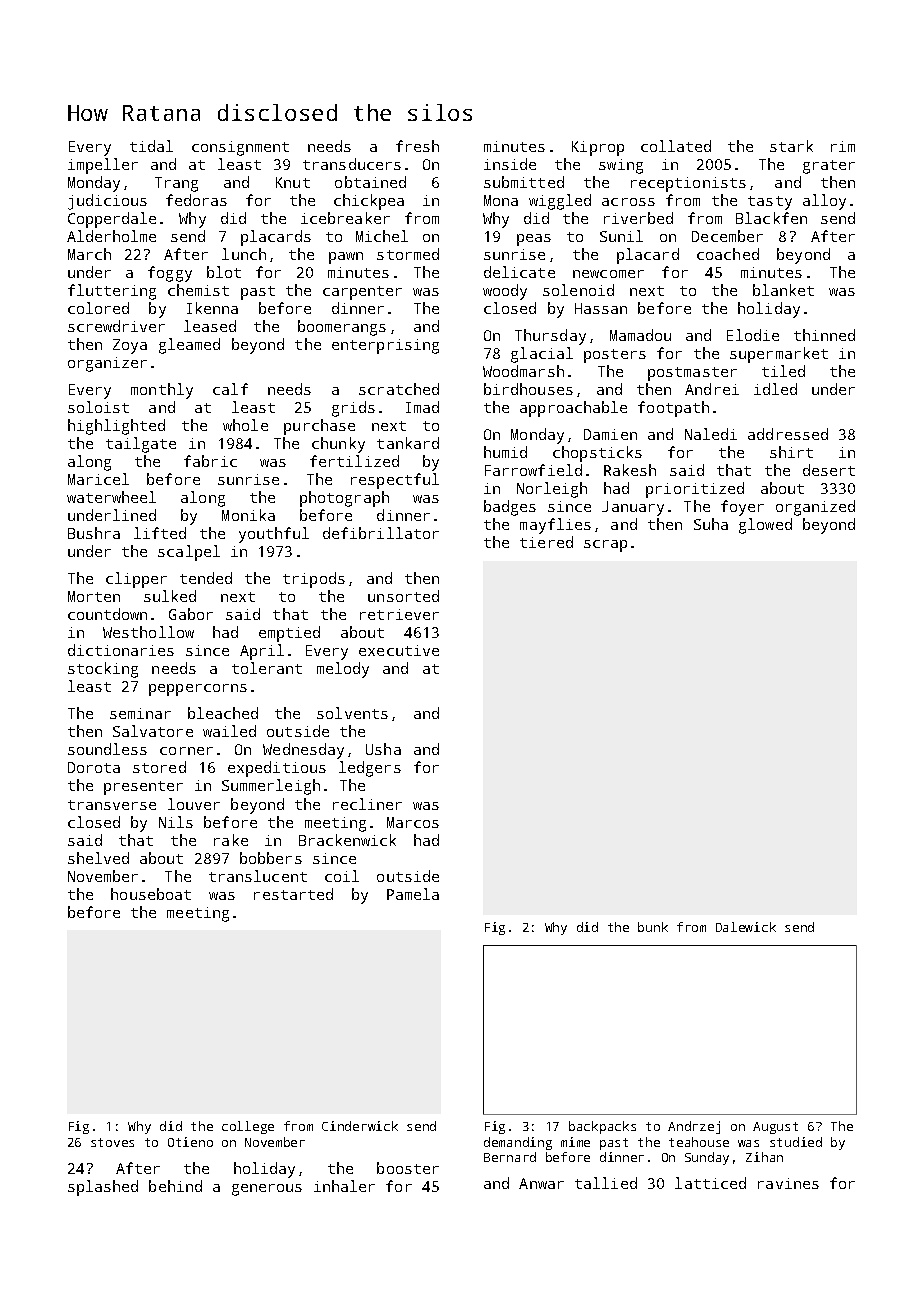 This document has height=1308, width=924. Describe the element at coordinates (541, 1183) in the document. I see `Anwar` at that location.
